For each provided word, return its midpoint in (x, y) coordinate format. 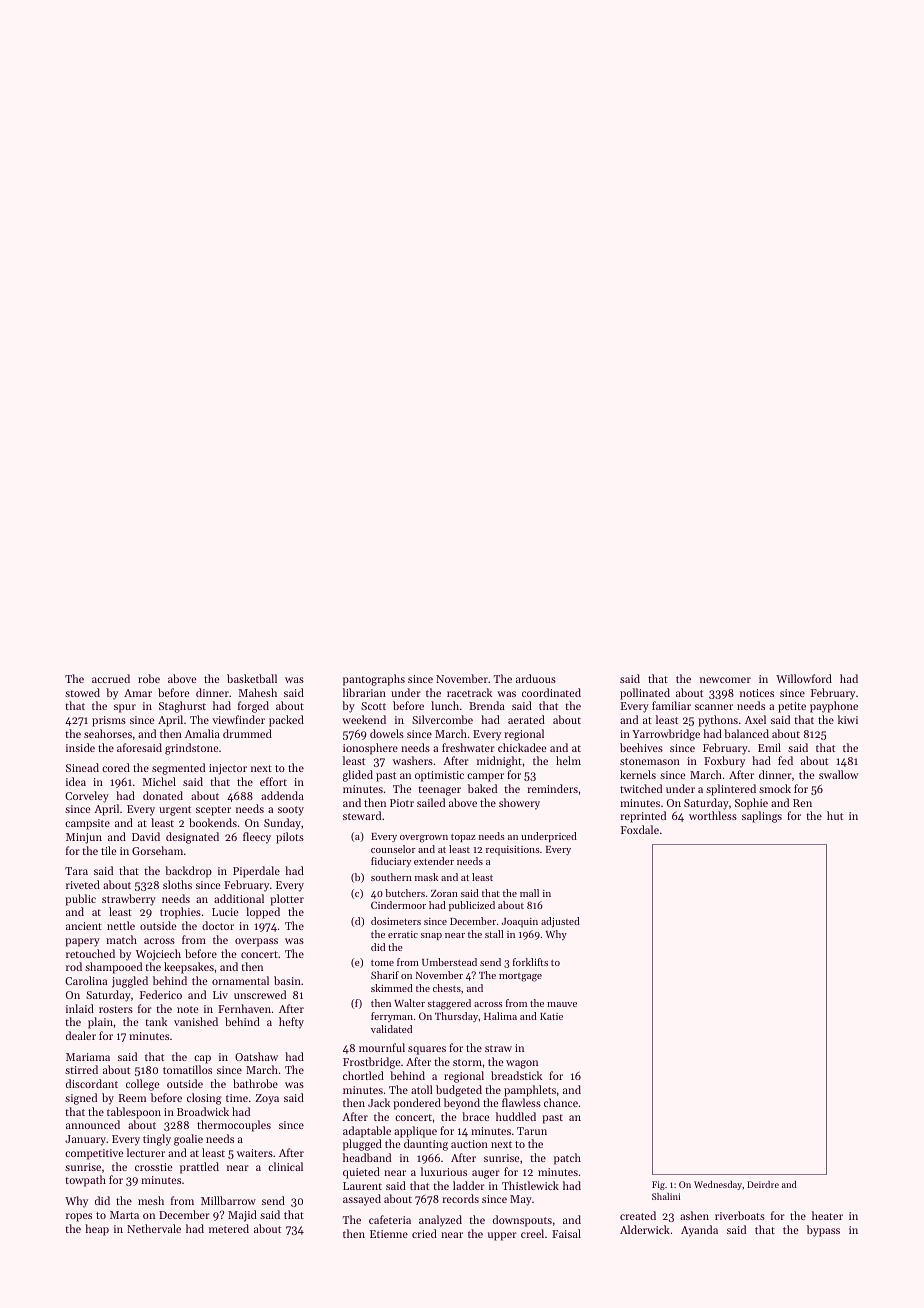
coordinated (551, 692)
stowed (82, 692)
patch (567, 1159)
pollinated (645, 694)
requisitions (513, 851)
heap (97, 1230)
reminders (552, 788)
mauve (562, 1004)
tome (382, 963)
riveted (83, 884)
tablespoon (134, 1113)
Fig (658, 1185)
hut (835, 815)
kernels (638, 774)
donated (163, 795)
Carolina (86, 980)
